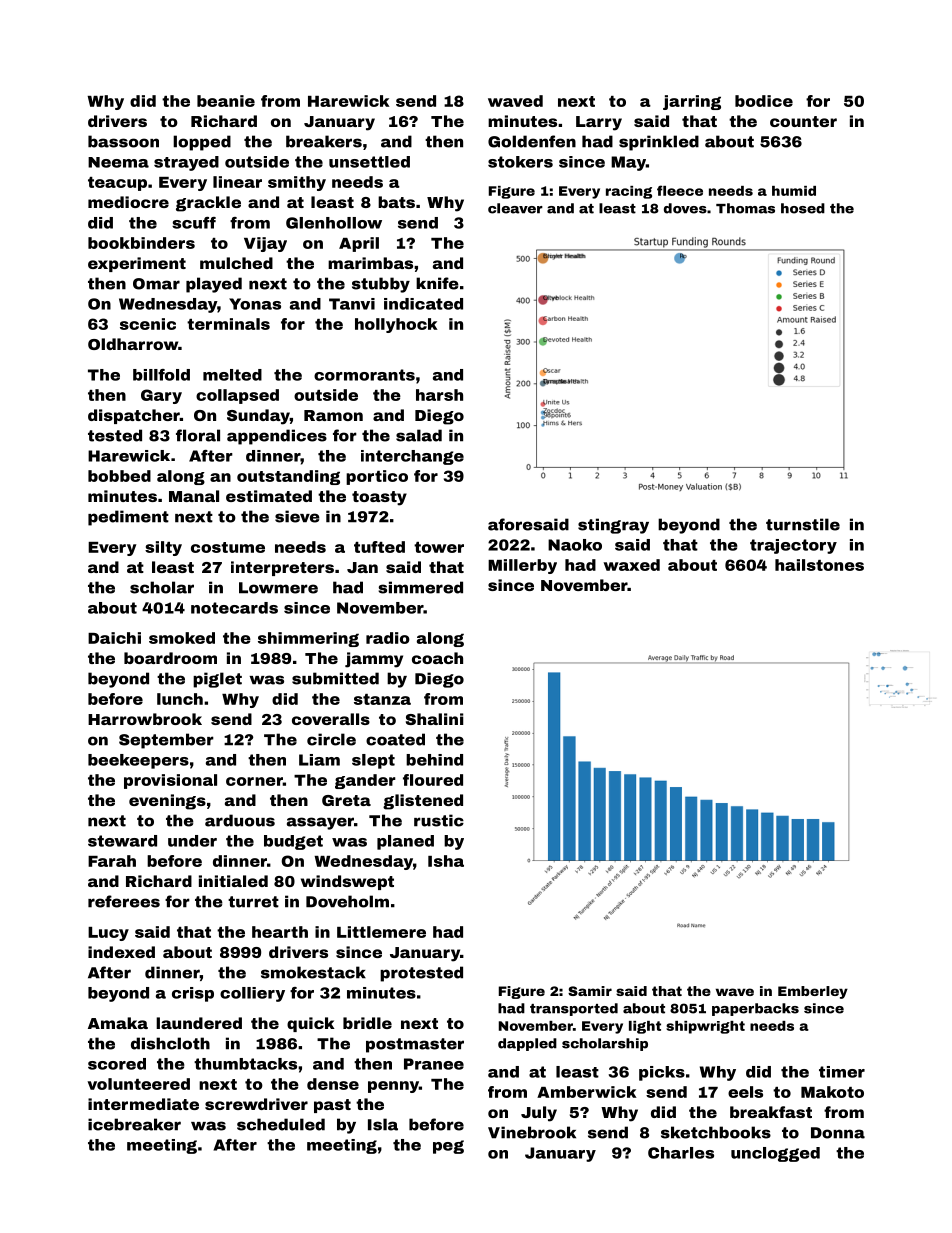 The image size is (952, 1233). I want to click on indexed, so click(121, 952).
